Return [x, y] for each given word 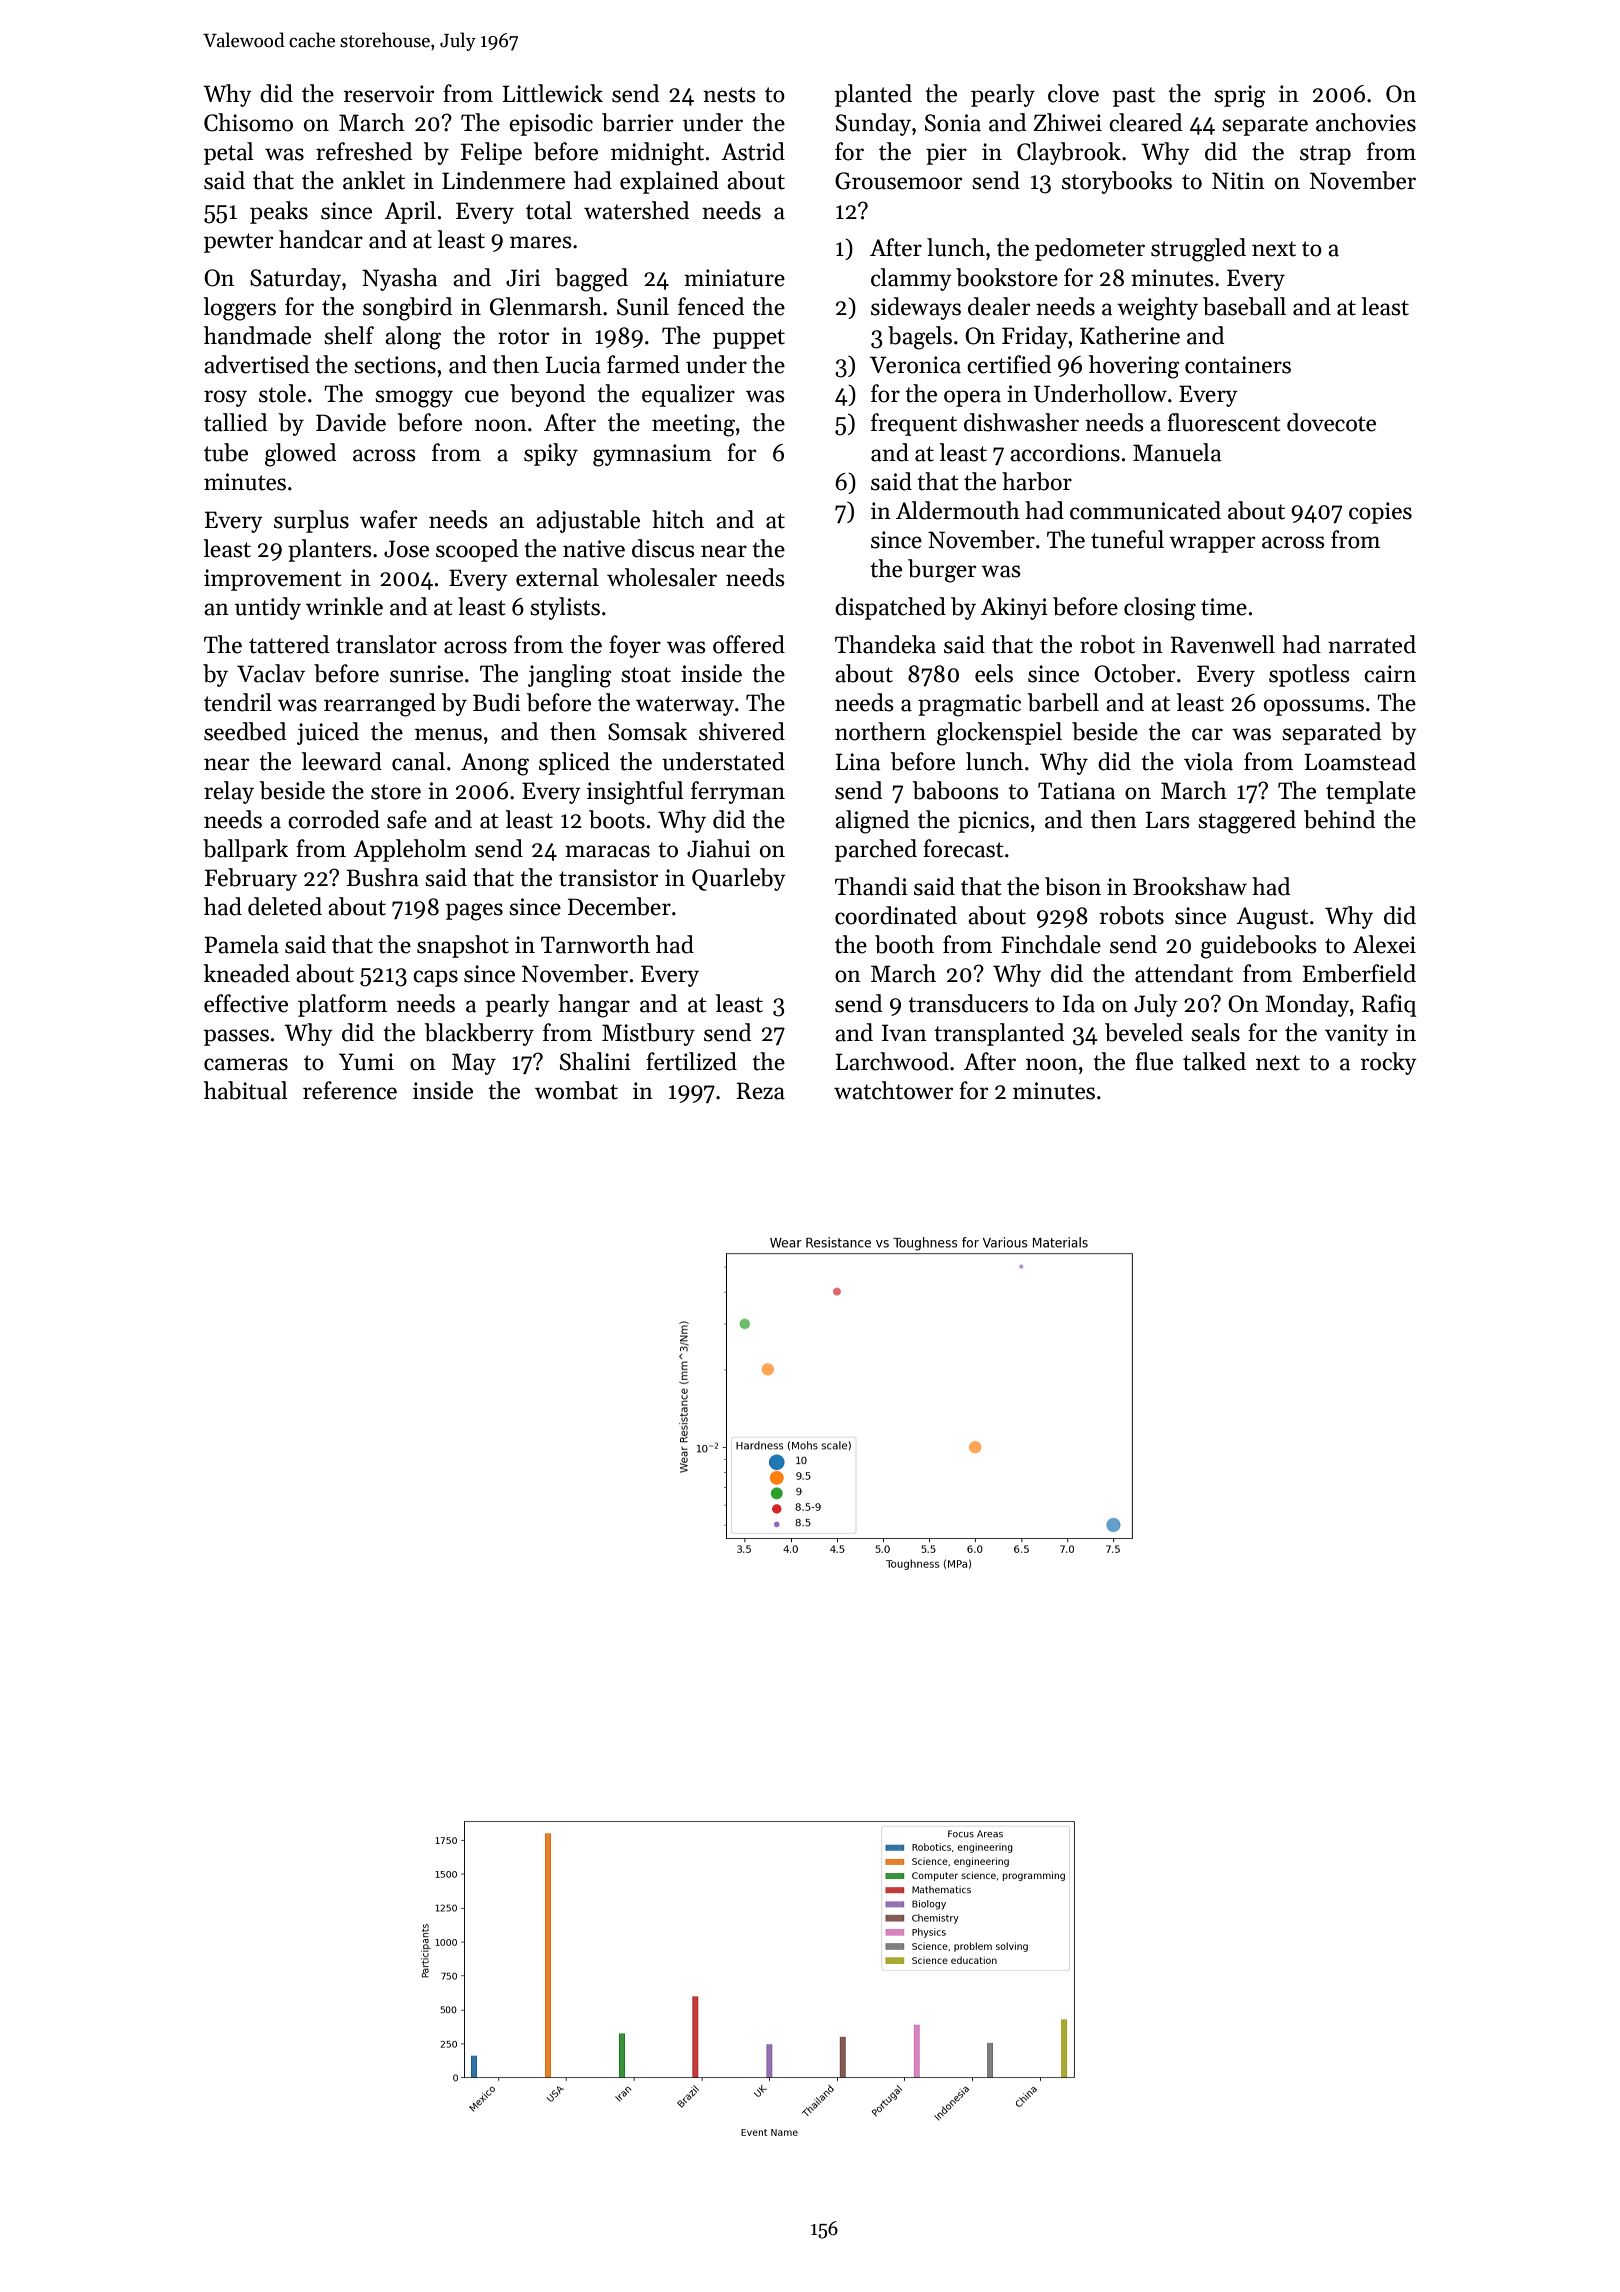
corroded [334, 819]
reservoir [389, 94]
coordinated [896, 915]
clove [1073, 93]
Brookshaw [1190, 886]
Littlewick [553, 93]
